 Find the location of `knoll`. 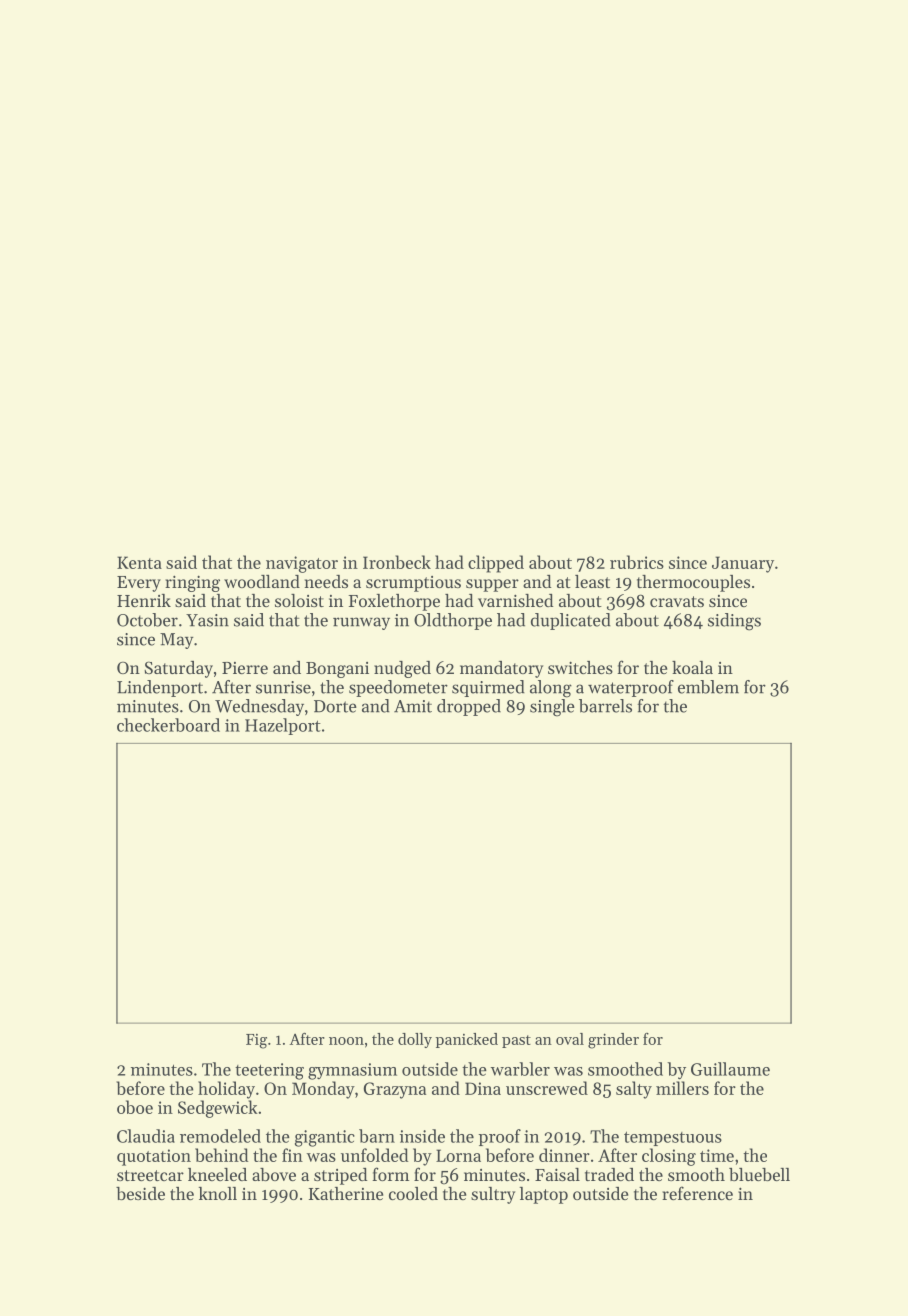

knoll is located at coordinates (218, 1193).
